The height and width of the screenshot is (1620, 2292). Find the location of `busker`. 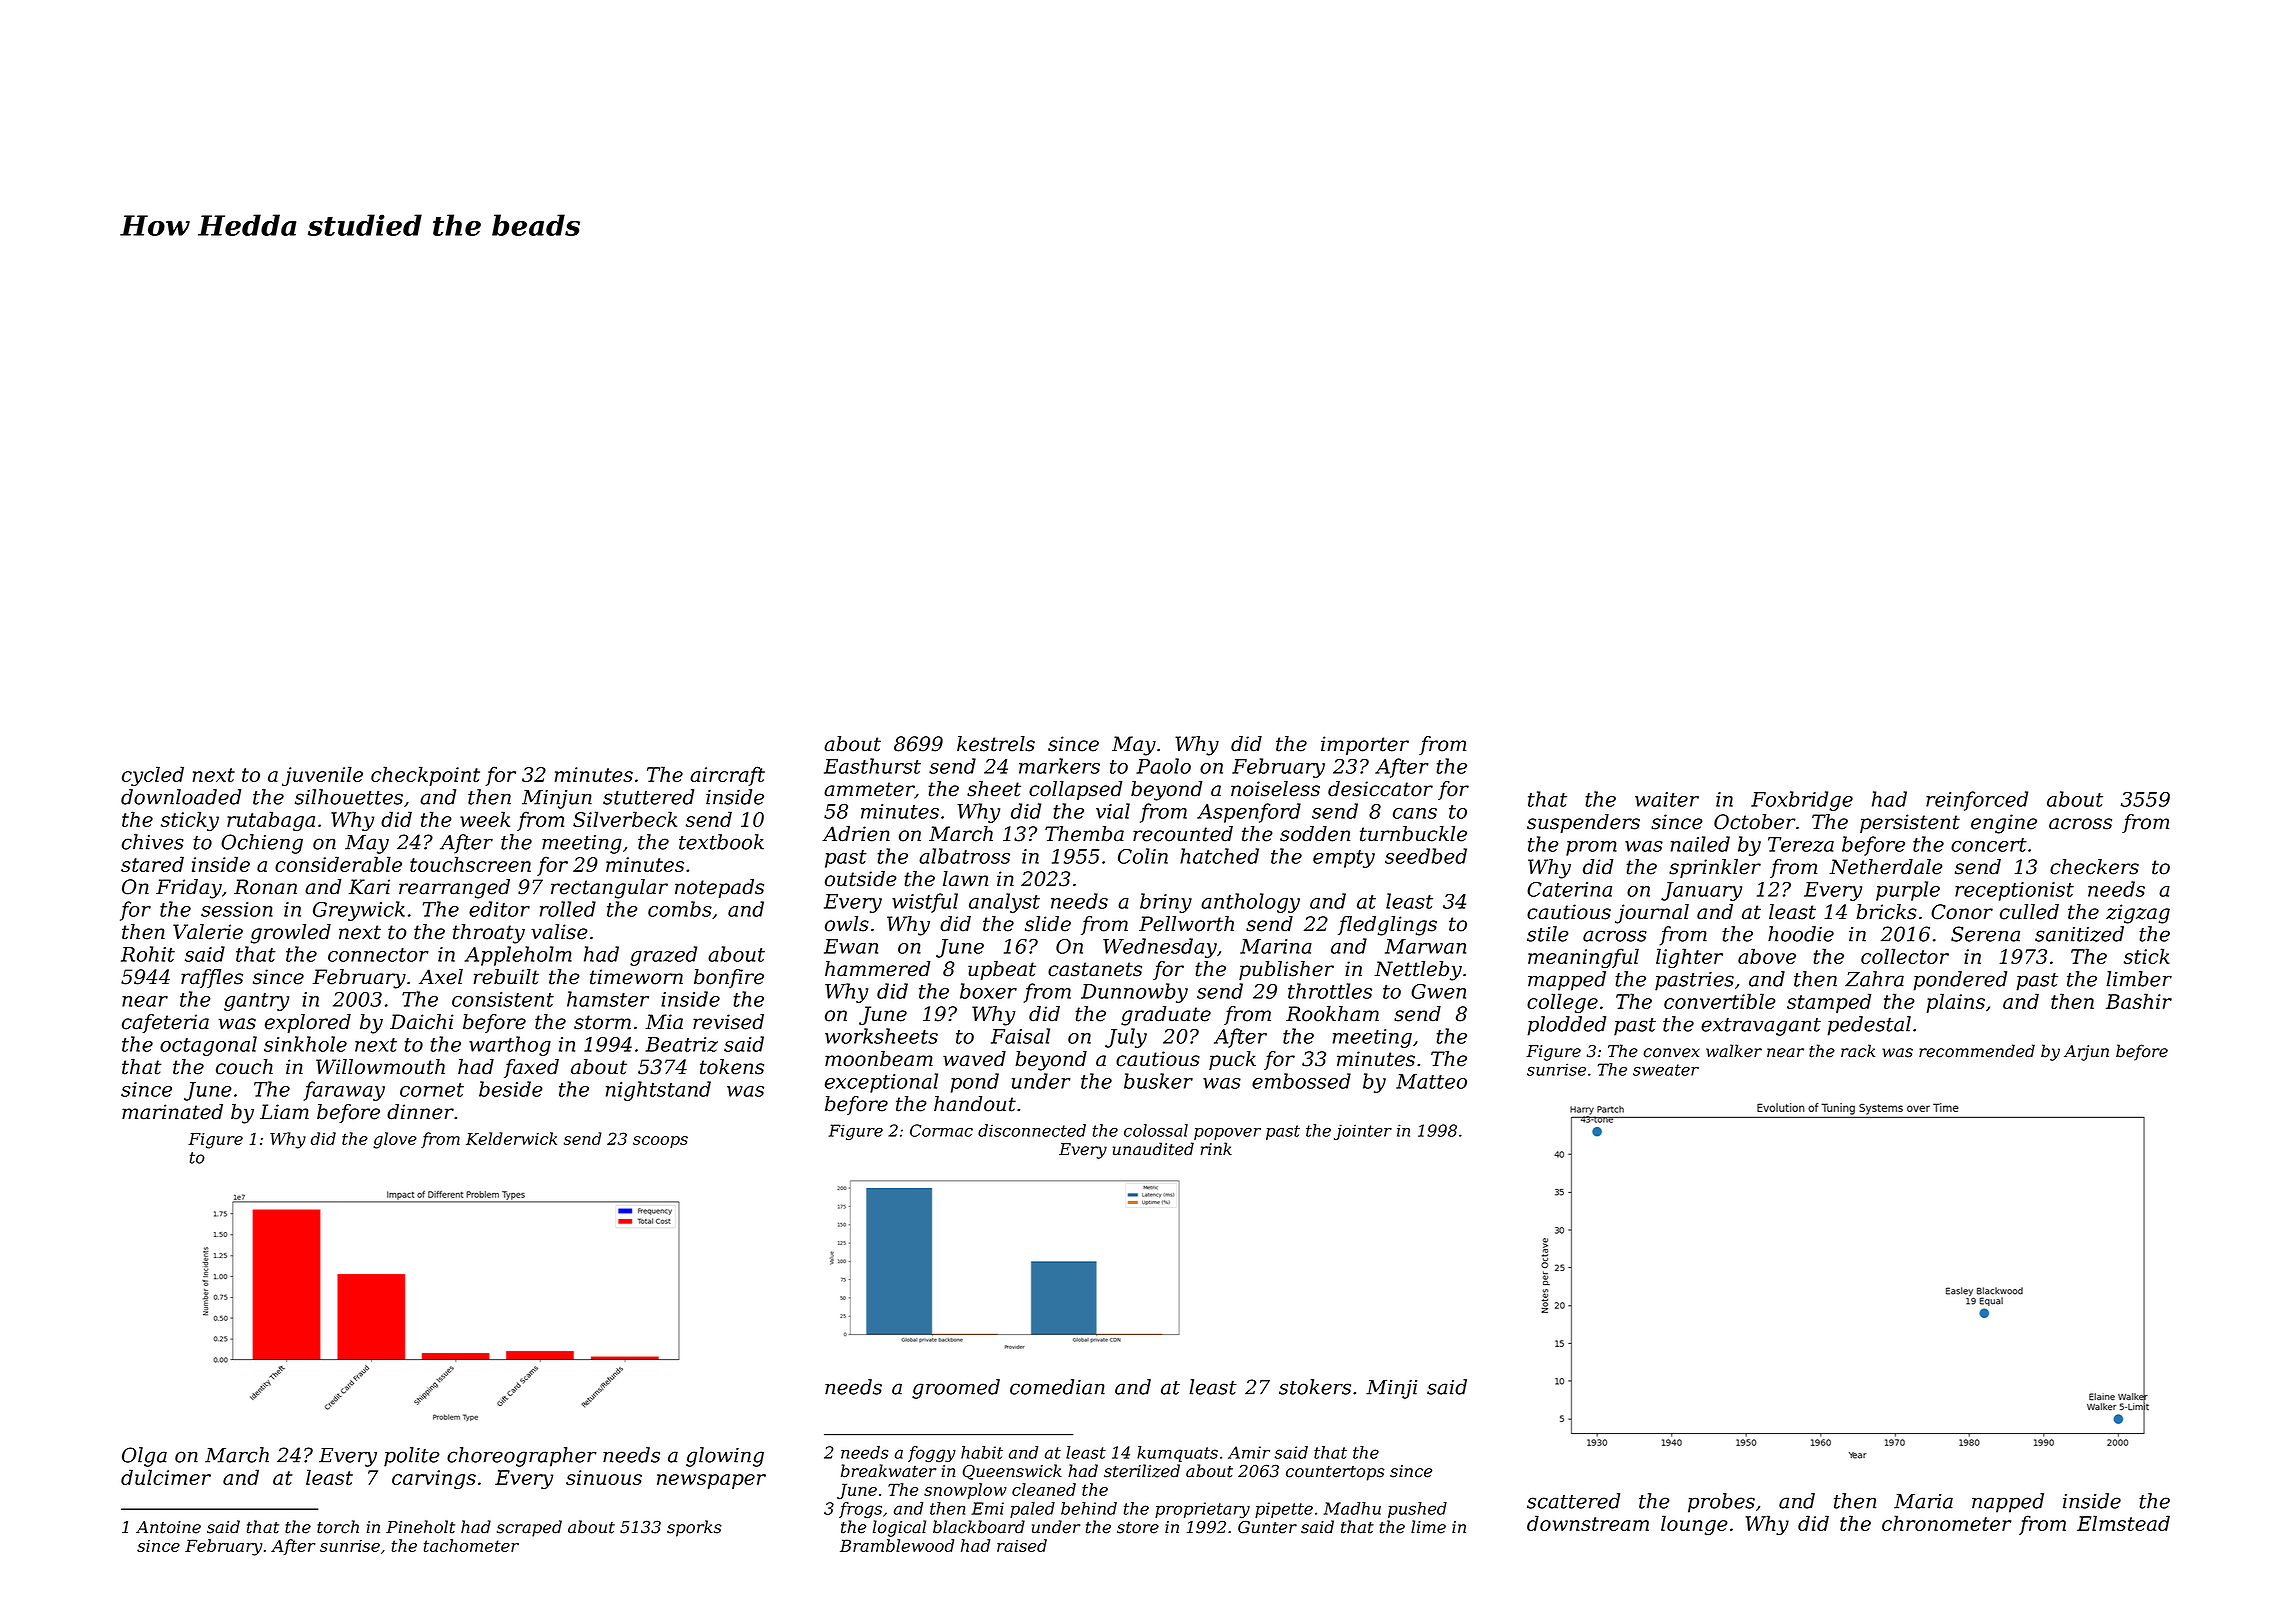

busker is located at coordinates (1158, 1081).
